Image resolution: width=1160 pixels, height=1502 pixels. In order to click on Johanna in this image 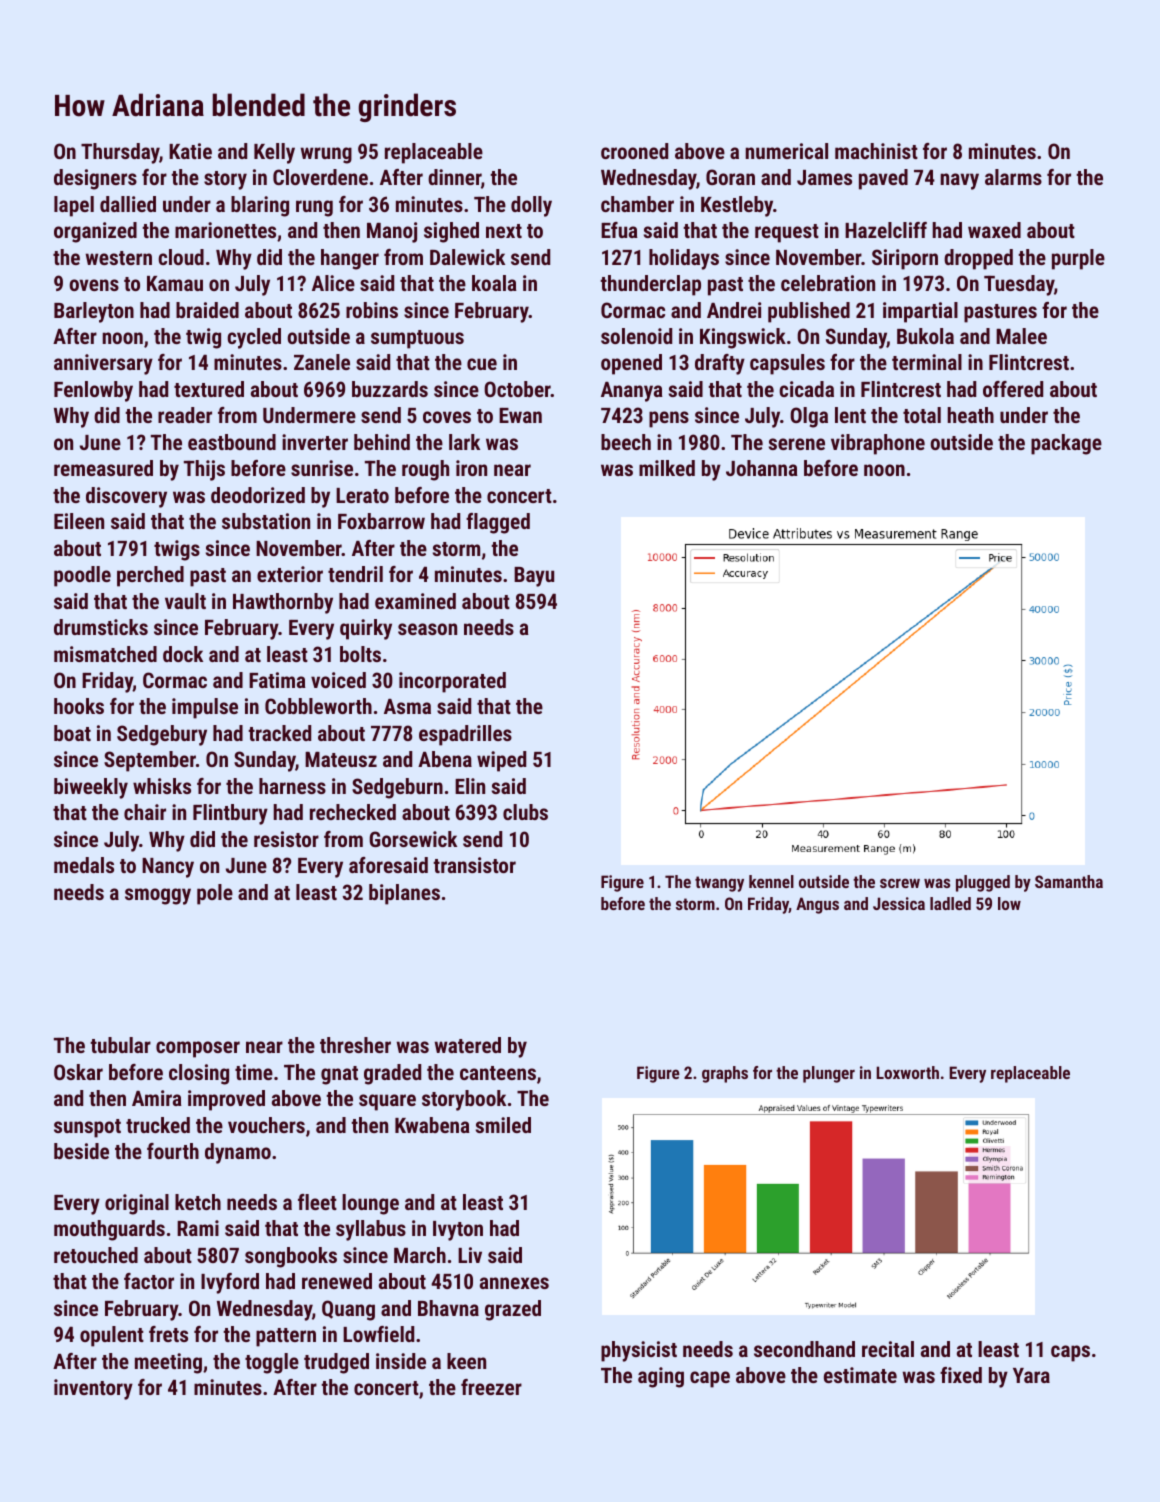, I will do `click(762, 468)`.
